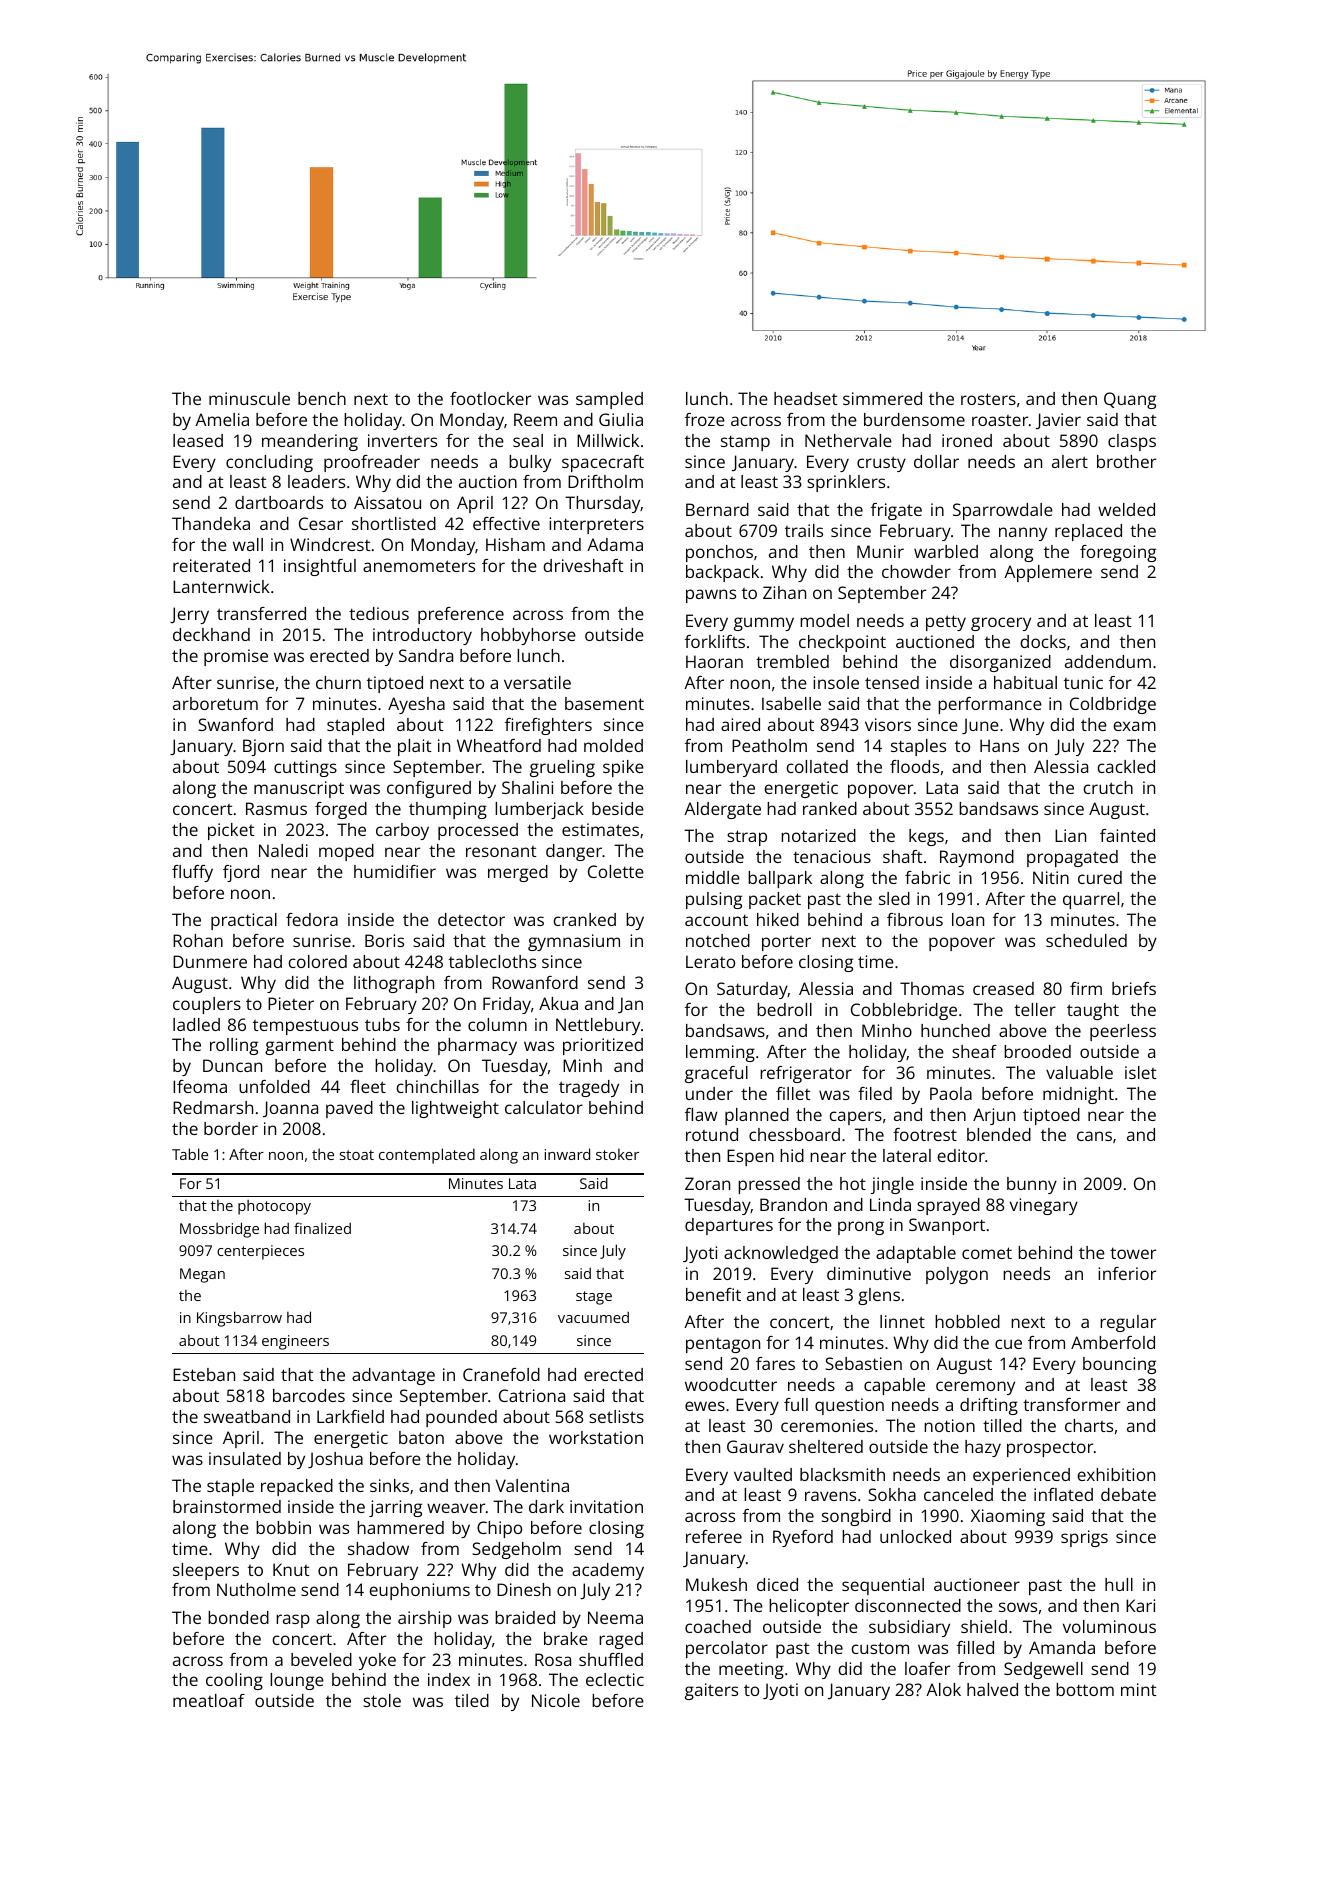  Describe the element at coordinates (322, 398) in the image. I see `bench` at that location.
